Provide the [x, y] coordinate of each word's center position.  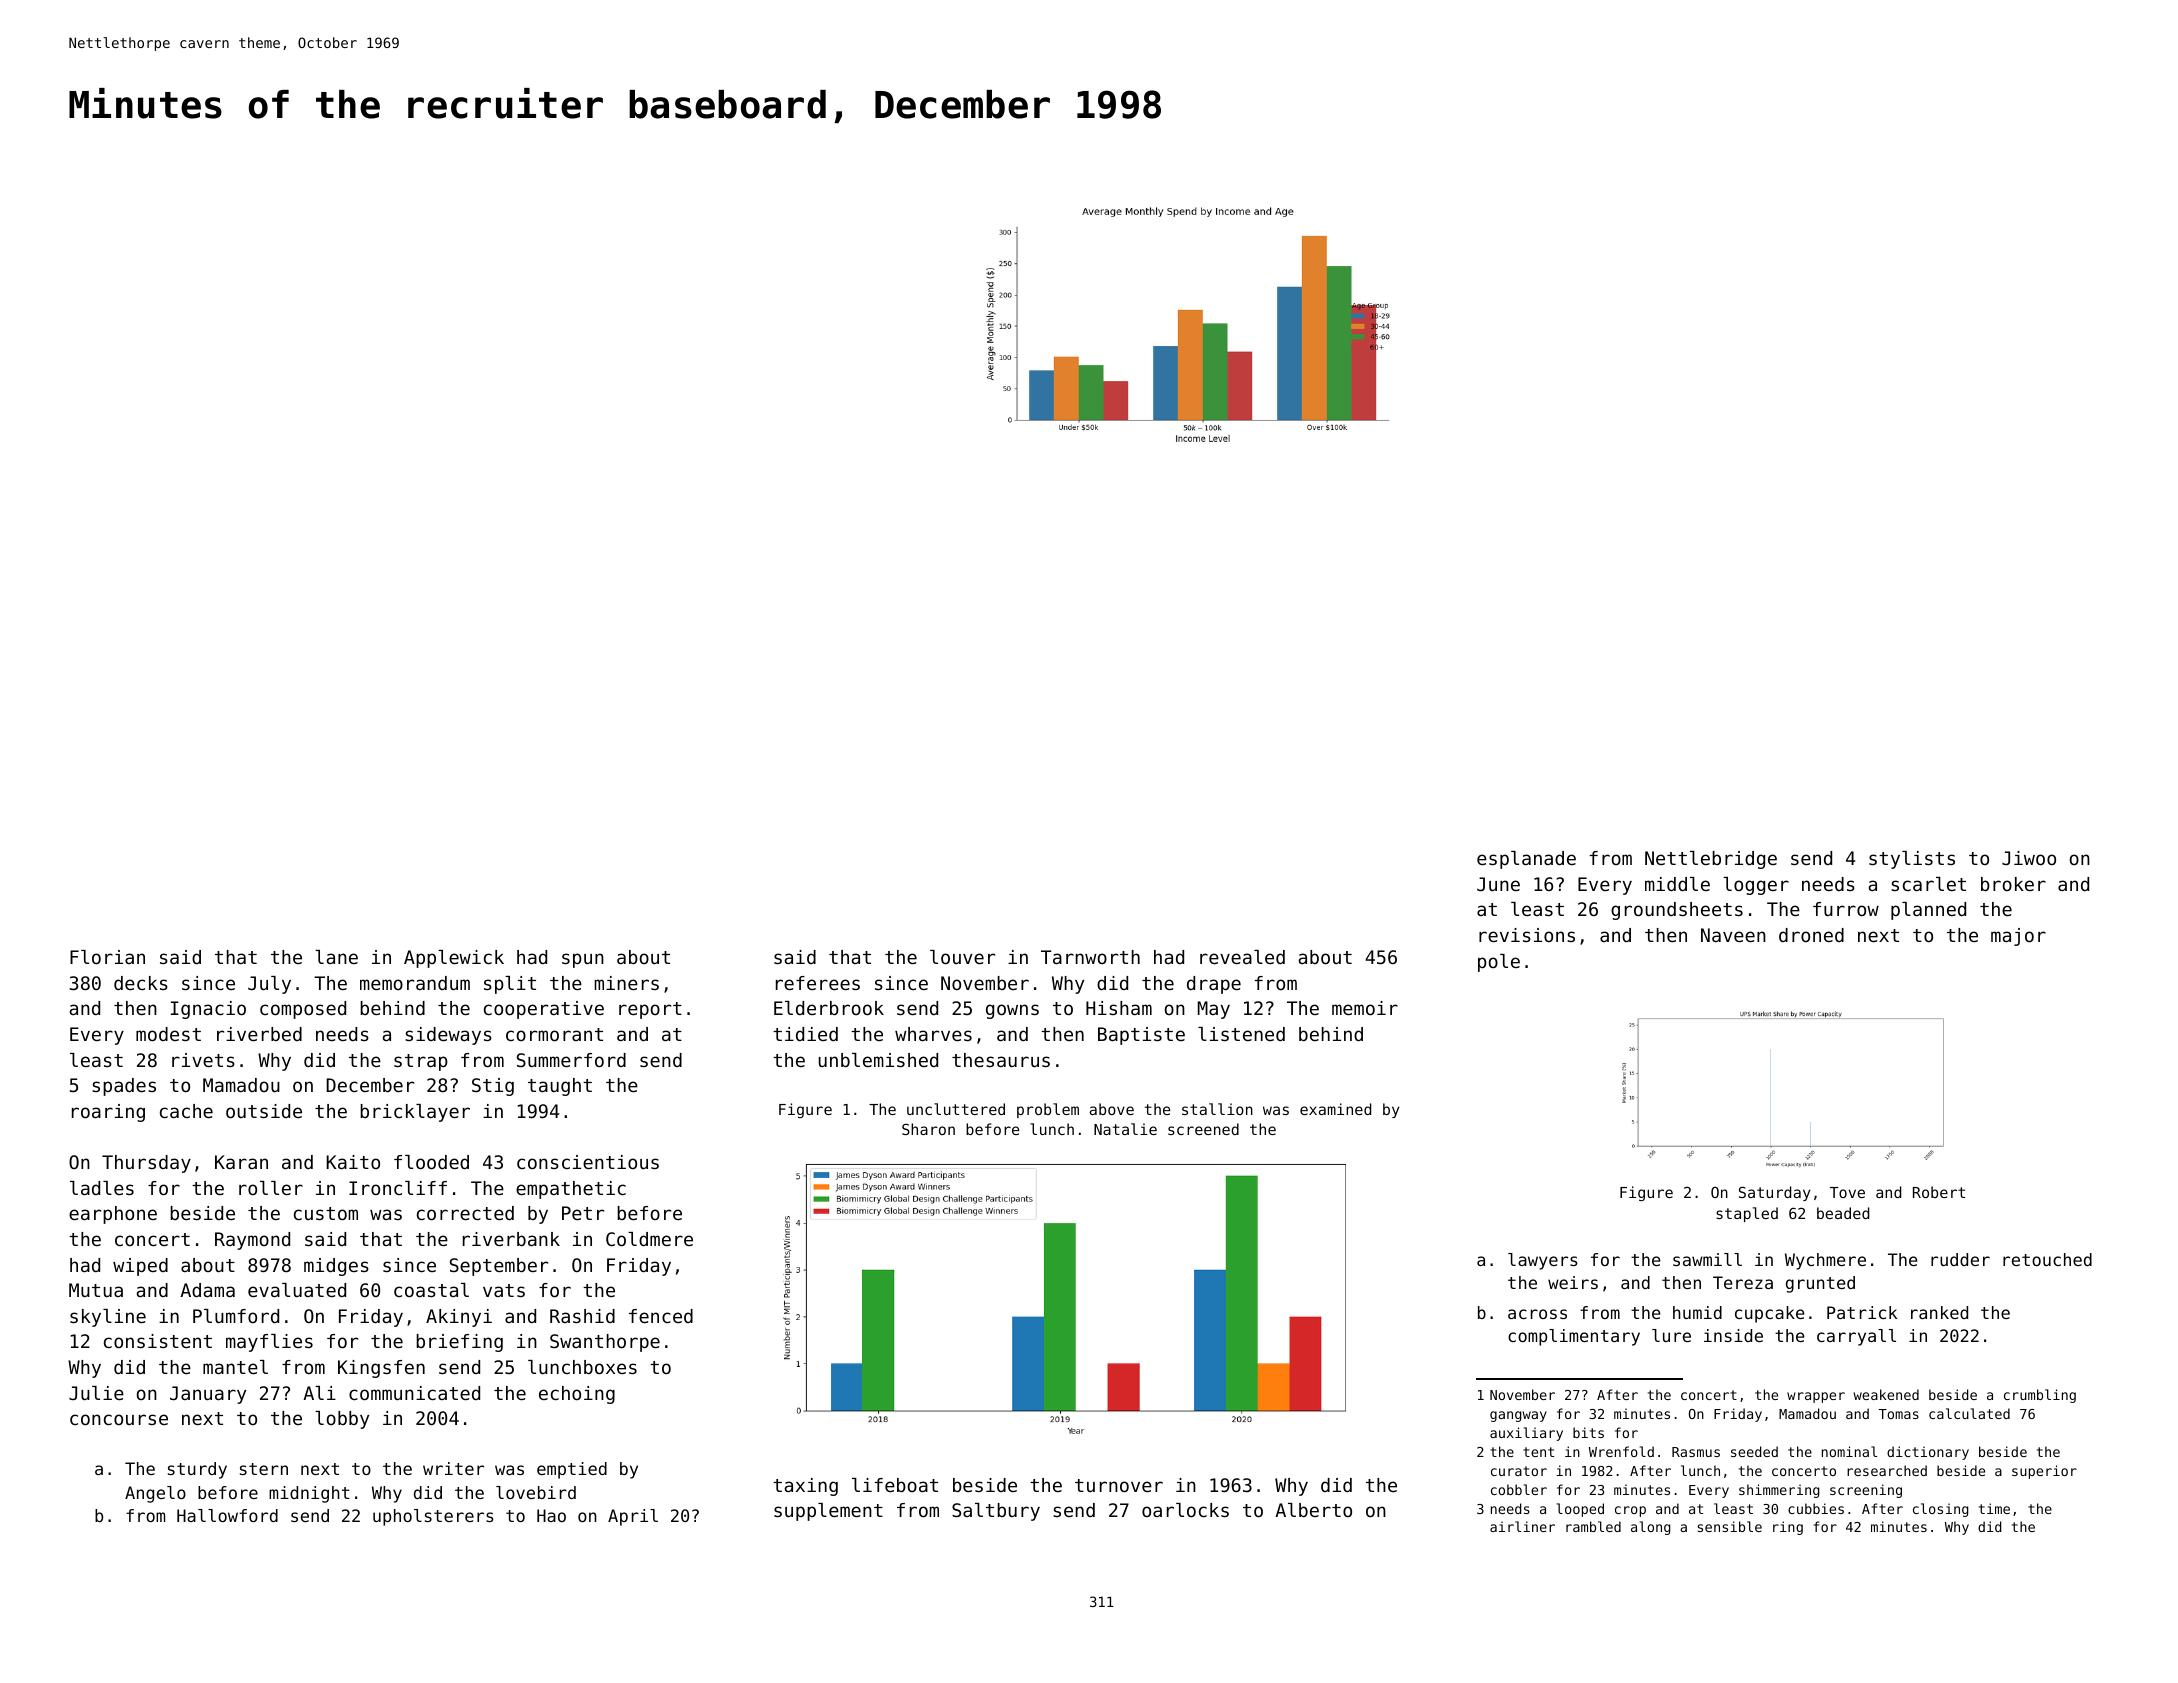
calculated [1969, 1413]
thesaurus [1001, 1060]
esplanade [1526, 860]
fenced [661, 1316]
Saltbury [996, 1512]
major [2018, 937]
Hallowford [227, 1515]
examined [1335, 1109]
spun [583, 960]
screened [1203, 1129]
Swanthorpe [605, 1343]
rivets [203, 1060]
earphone [113, 1215]
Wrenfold [1621, 1451]
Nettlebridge [1711, 860]
